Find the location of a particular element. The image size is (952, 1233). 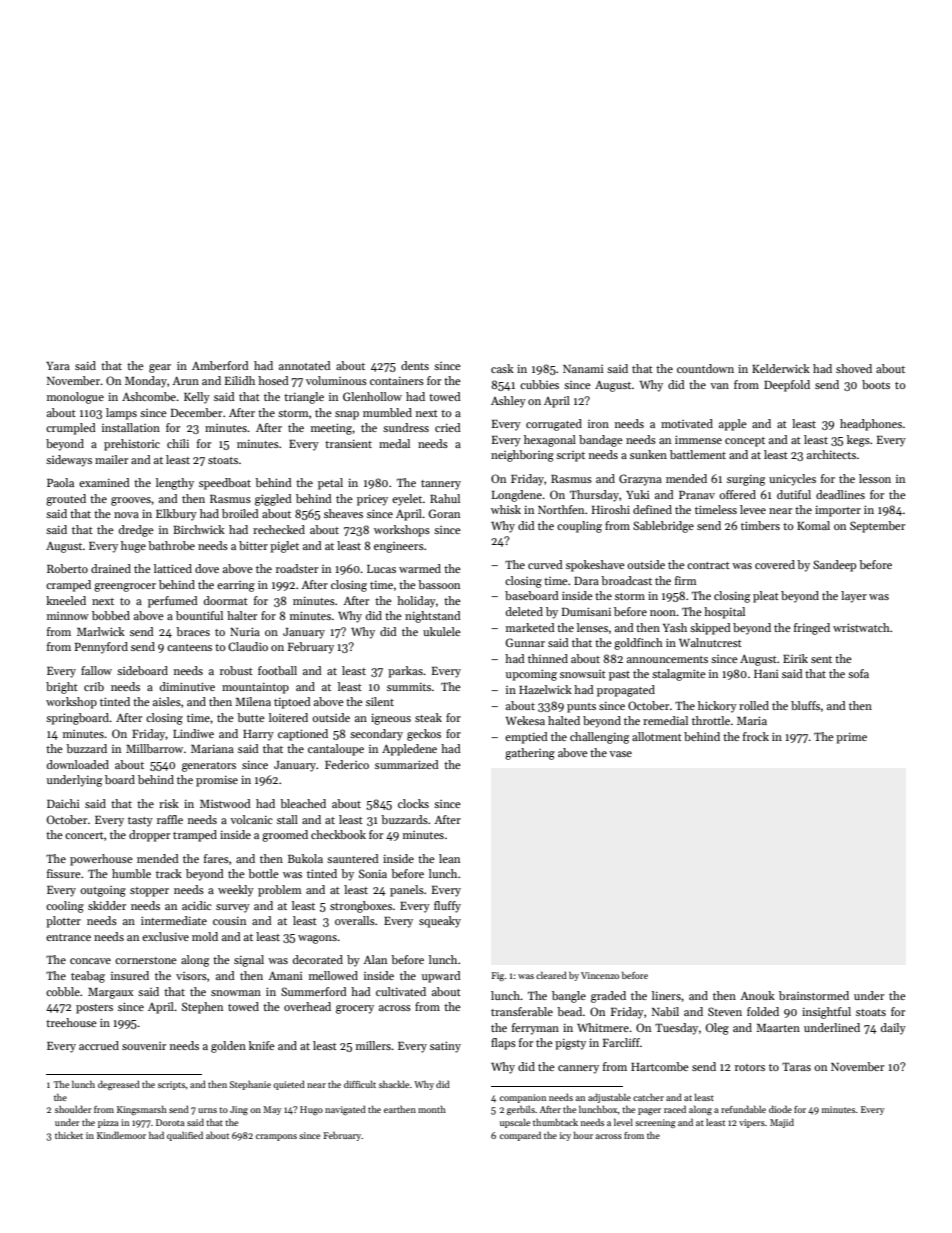

visors is located at coordinates (191, 976).
